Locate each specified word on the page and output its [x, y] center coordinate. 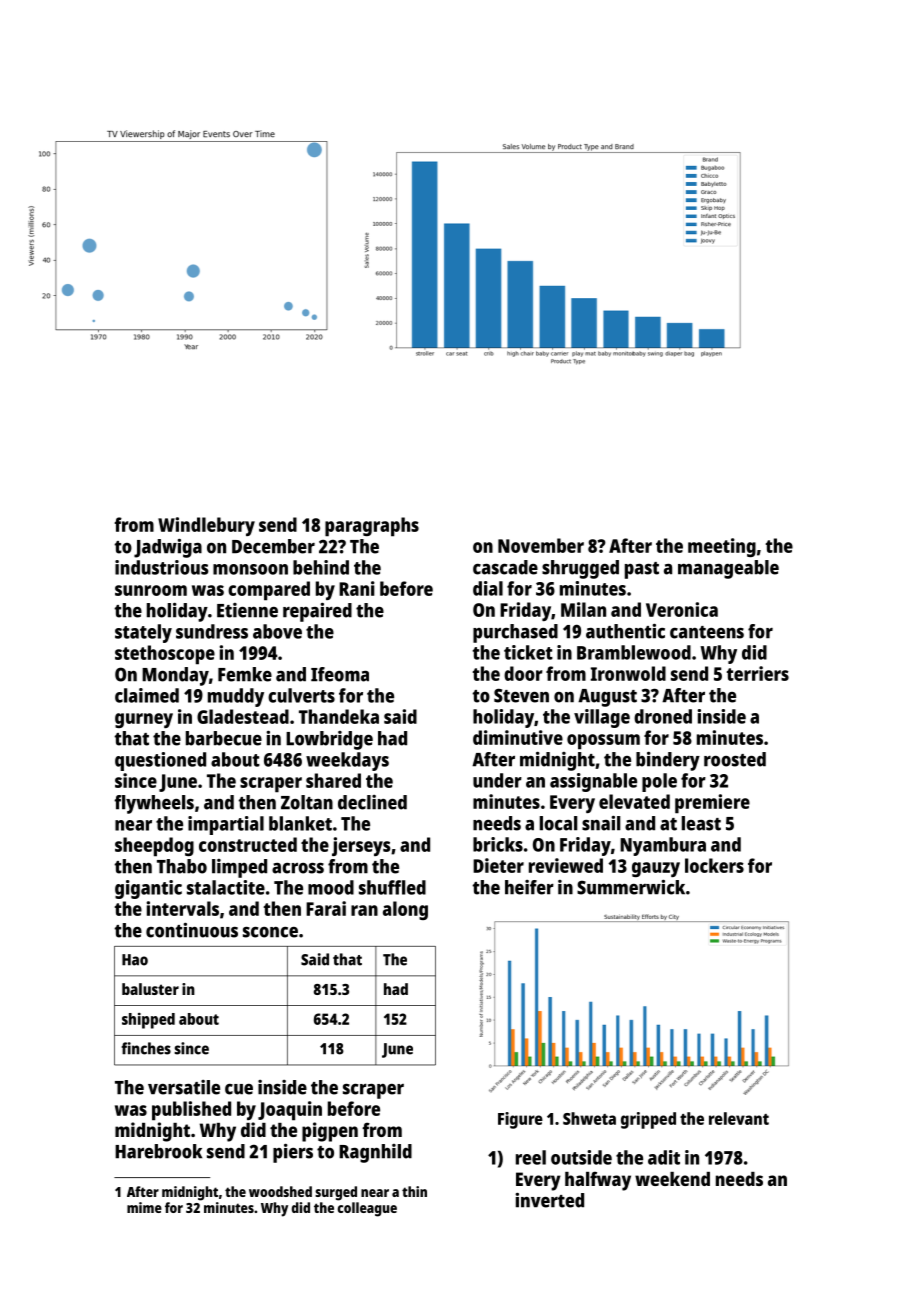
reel [531, 1157]
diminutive [518, 737]
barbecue [224, 738]
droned [663, 716]
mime [144, 1207]
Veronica [682, 609]
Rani [357, 588]
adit [664, 1157]
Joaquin [290, 1111]
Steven [521, 695]
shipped [148, 1021]
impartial [226, 825]
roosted [735, 759]
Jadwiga [168, 548]
